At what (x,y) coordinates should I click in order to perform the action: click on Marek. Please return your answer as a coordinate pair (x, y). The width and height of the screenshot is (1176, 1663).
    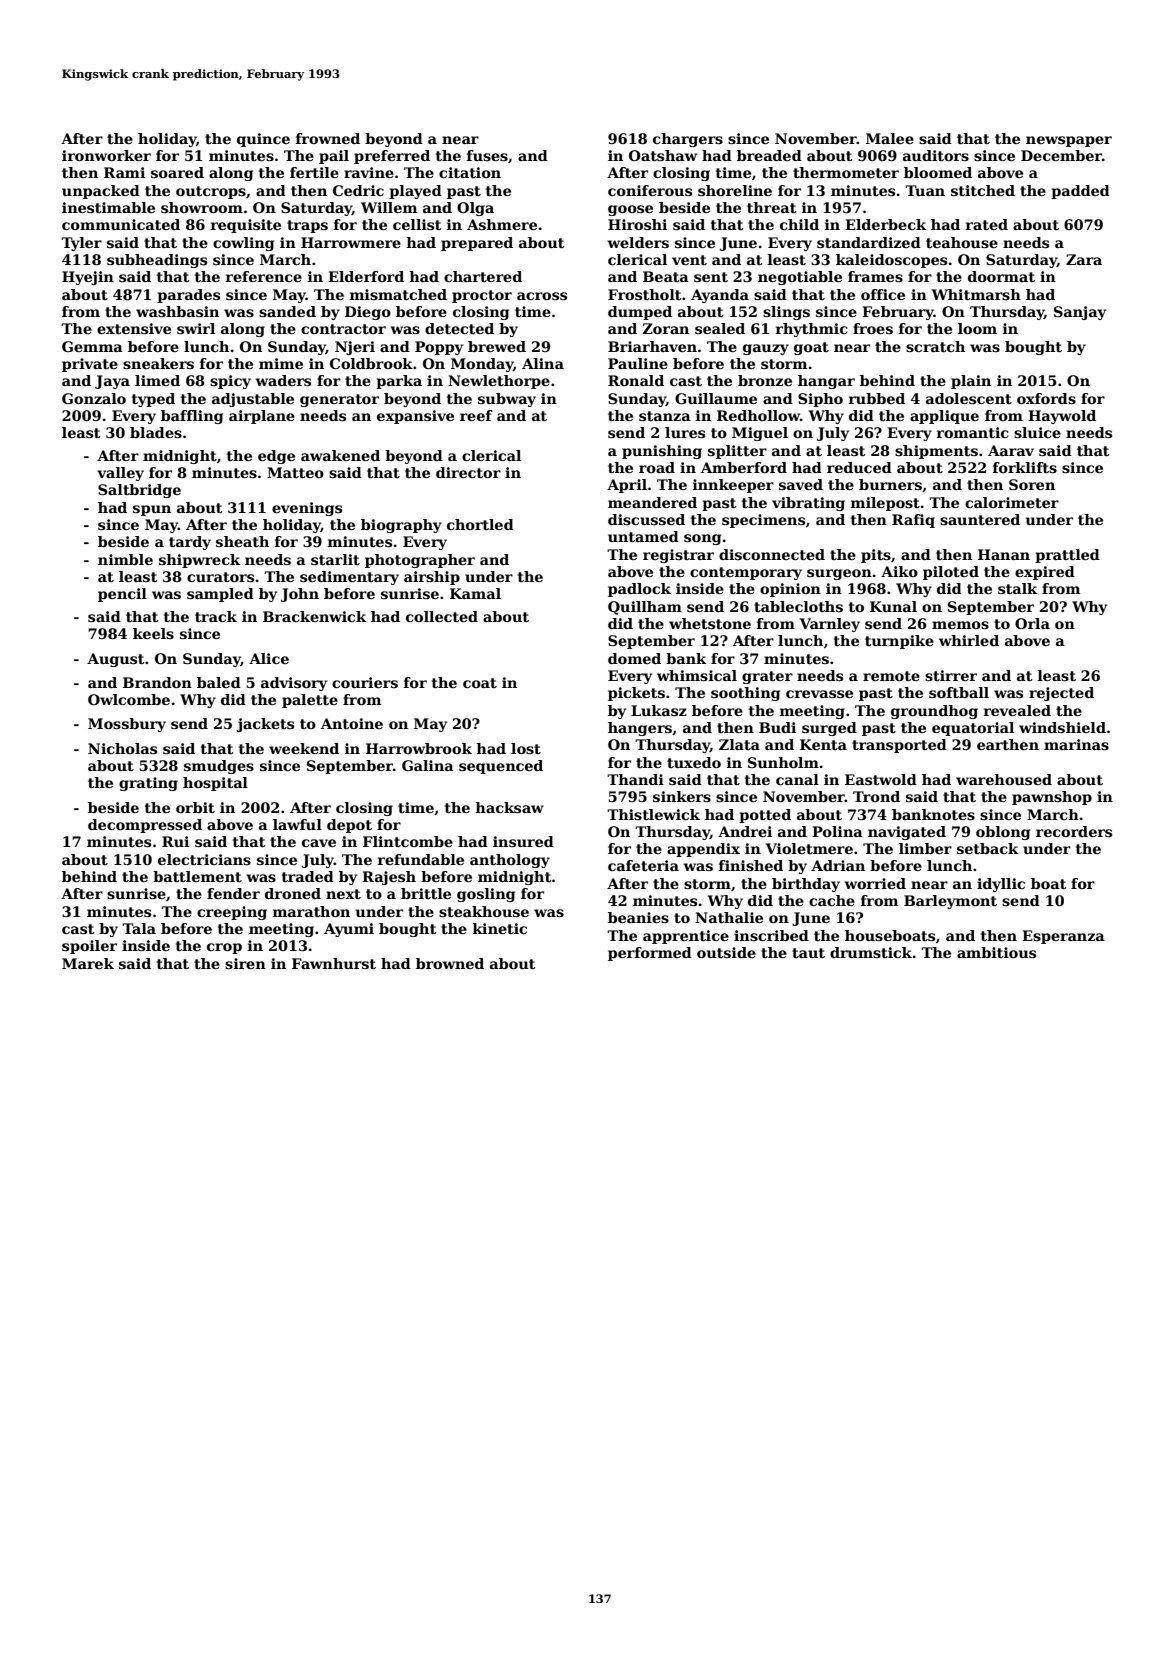
    Looking at the image, I should click on (88, 963).
